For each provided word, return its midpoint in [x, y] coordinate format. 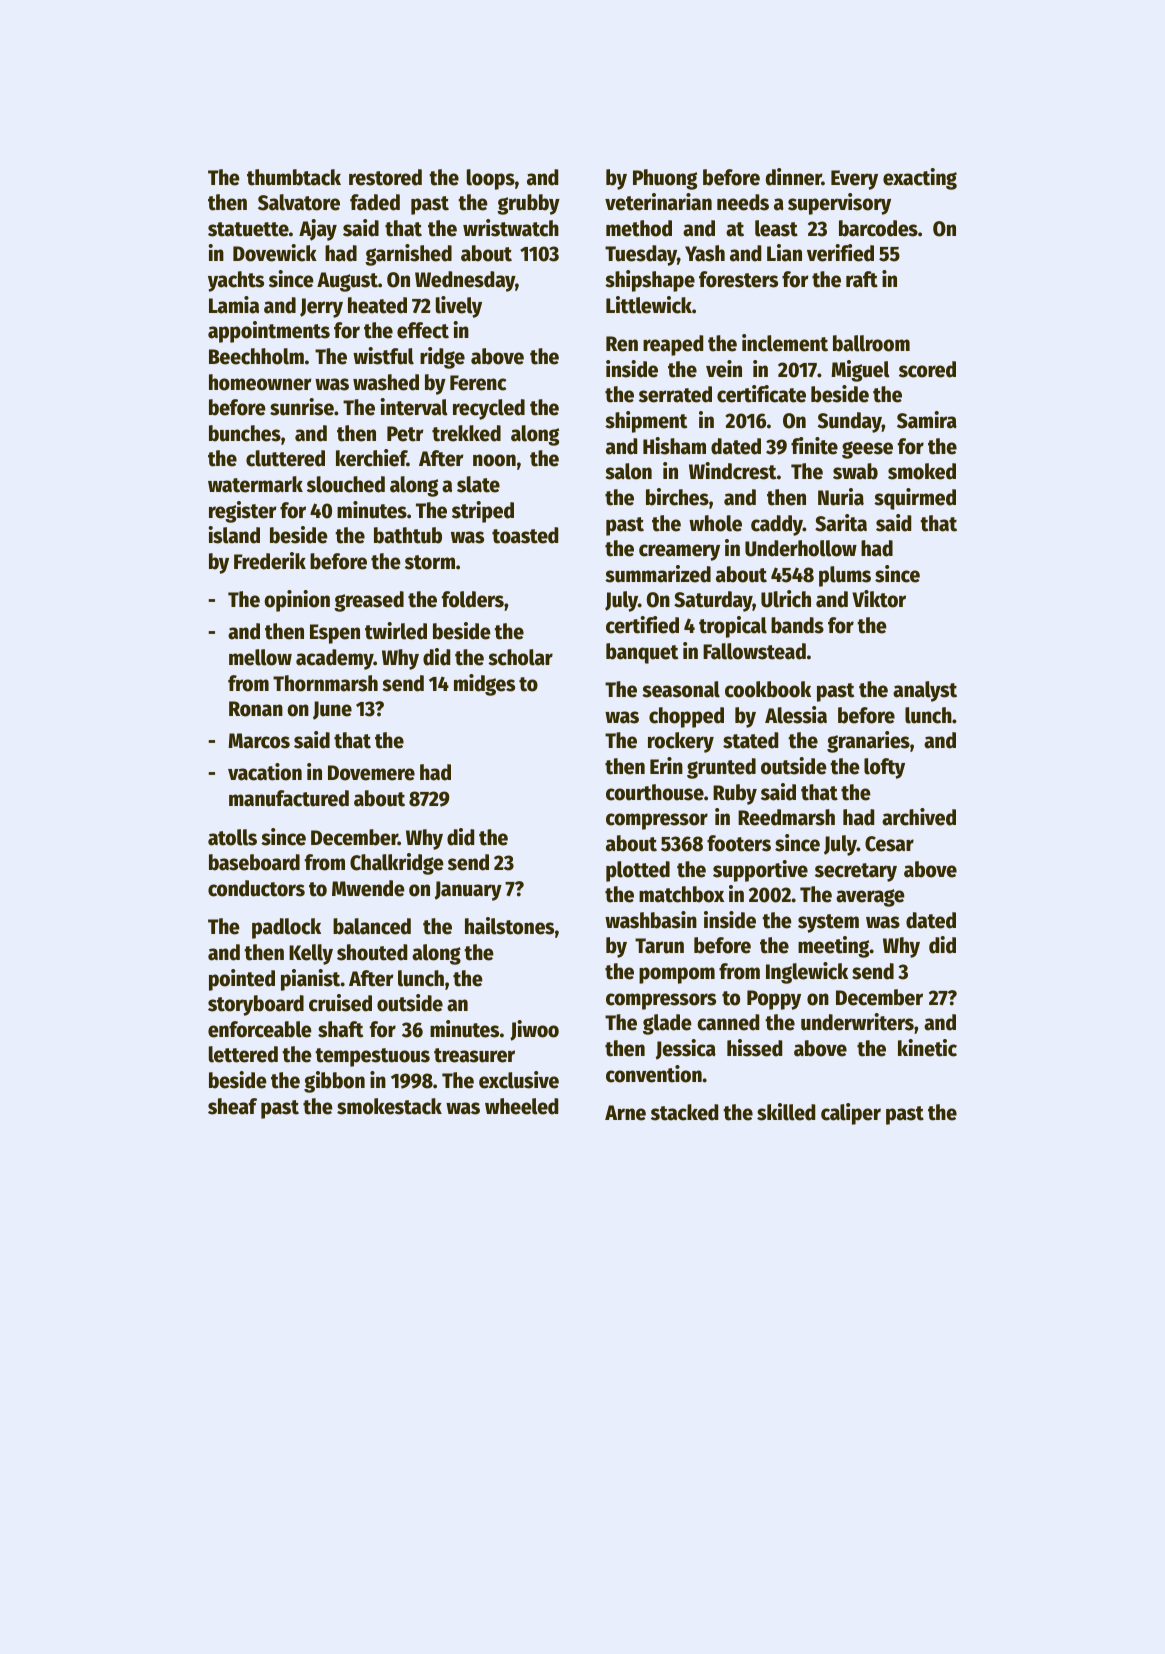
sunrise [302, 407]
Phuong [665, 179]
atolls [232, 837]
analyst [925, 691]
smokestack [389, 1106]
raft [862, 279]
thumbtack [294, 177]
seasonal [681, 689]
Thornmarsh [325, 683]
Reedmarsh [786, 817]
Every [854, 180]
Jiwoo [534, 1030]
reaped [673, 345]
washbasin [651, 920]
